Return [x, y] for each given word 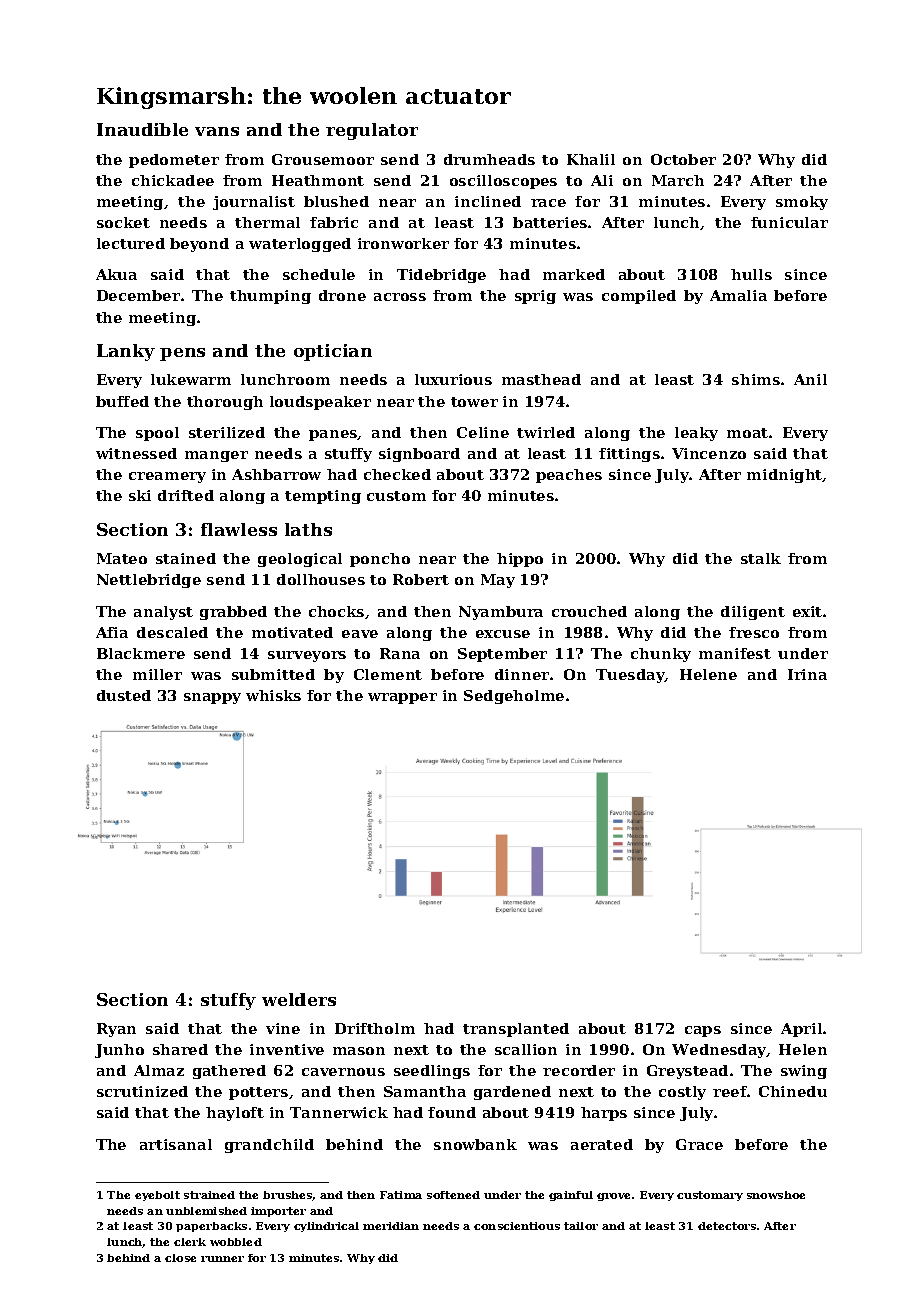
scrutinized [142, 1091]
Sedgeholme [514, 697]
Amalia [738, 295]
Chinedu [793, 1091]
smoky [802, 203]
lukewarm [191, 379]
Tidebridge [441, 276]
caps [703, 1031]
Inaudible [142, 129]
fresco [754, 632]
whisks [273, 695]
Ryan [116, 1030]
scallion [526, 1049]
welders [299, 999]
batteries [550, 222]
